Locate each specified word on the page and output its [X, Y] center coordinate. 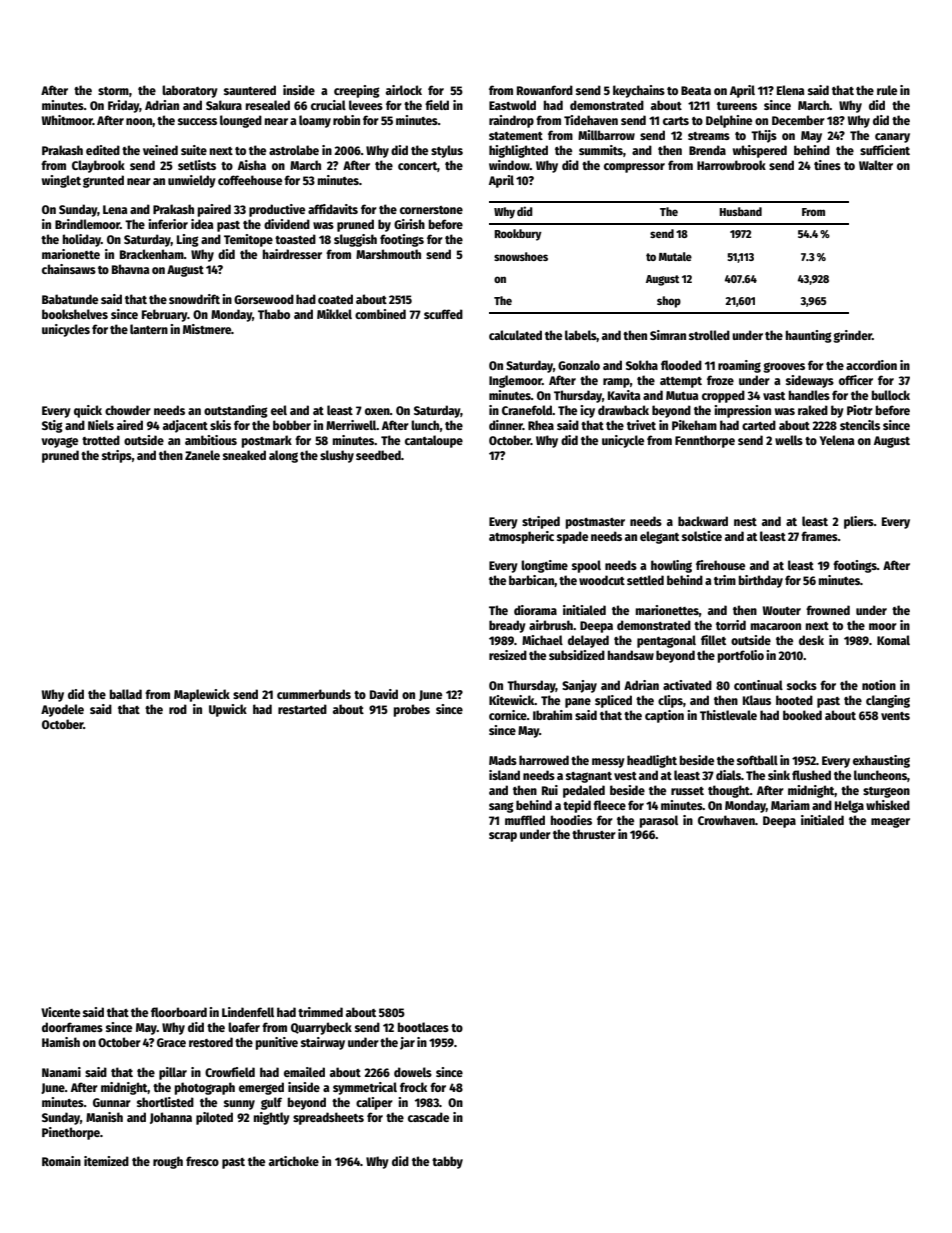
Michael [542, 640]
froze [720, 380]
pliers [859, 522]
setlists [197, 165]
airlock [404, 90]
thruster [594, 834]
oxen [377, 411]
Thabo [274, 314]
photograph [205, 1088]
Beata [696, 90]
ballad [126, 694]
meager [890, 822]
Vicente [60, 1012]
